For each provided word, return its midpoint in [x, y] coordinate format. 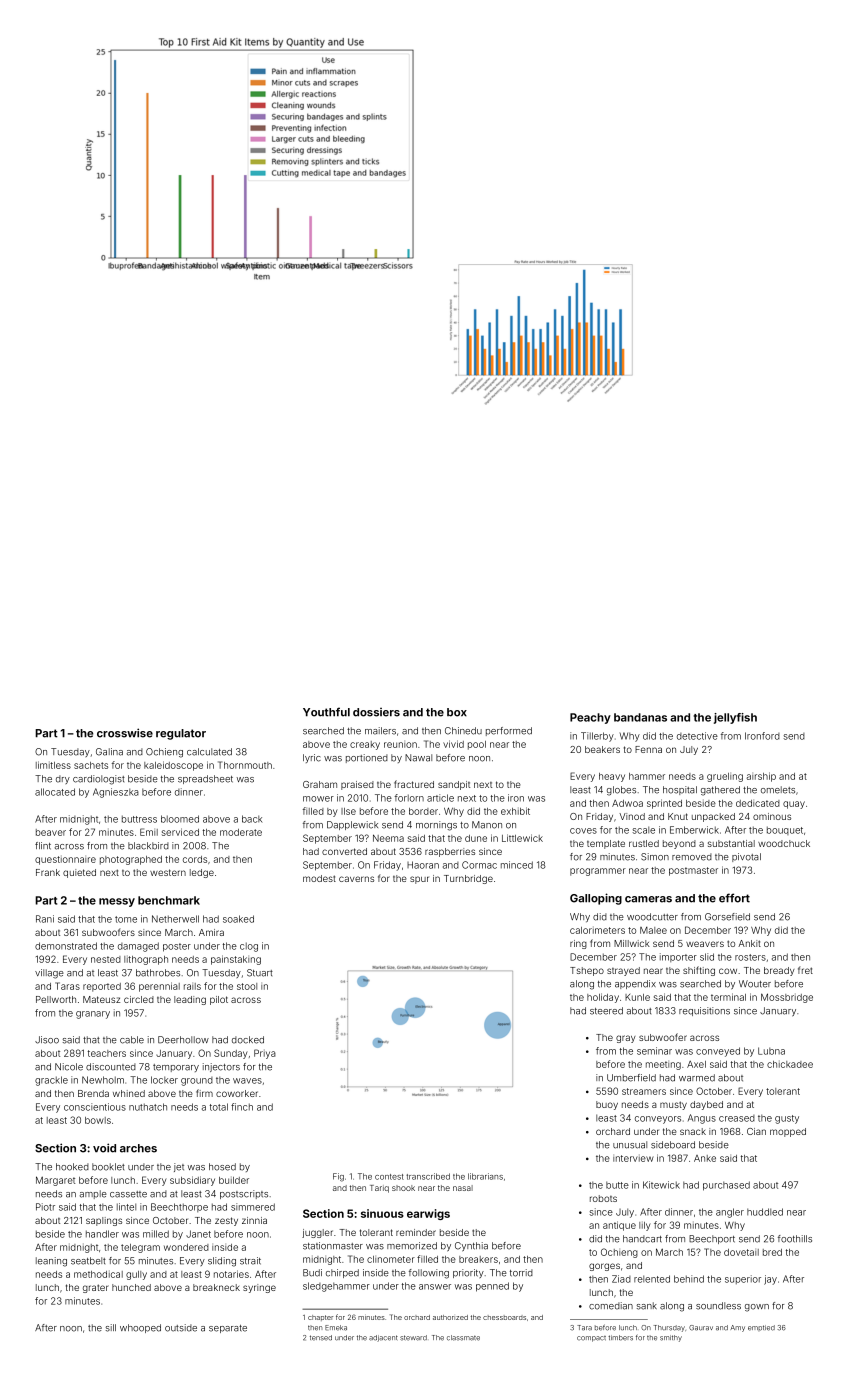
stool [247, 986]
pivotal [746, 857]
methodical [98, 1274]
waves [247, 1081]
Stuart [260, 973]
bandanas [640, 717]
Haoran [423, 865]
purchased [726, 1186]
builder [234, 1180]
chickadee [790, 1064]
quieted [79, 873]
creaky [365, 745]
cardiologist [99, 780]
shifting [699, 971]
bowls [98, 1120]
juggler [317, 1233]
